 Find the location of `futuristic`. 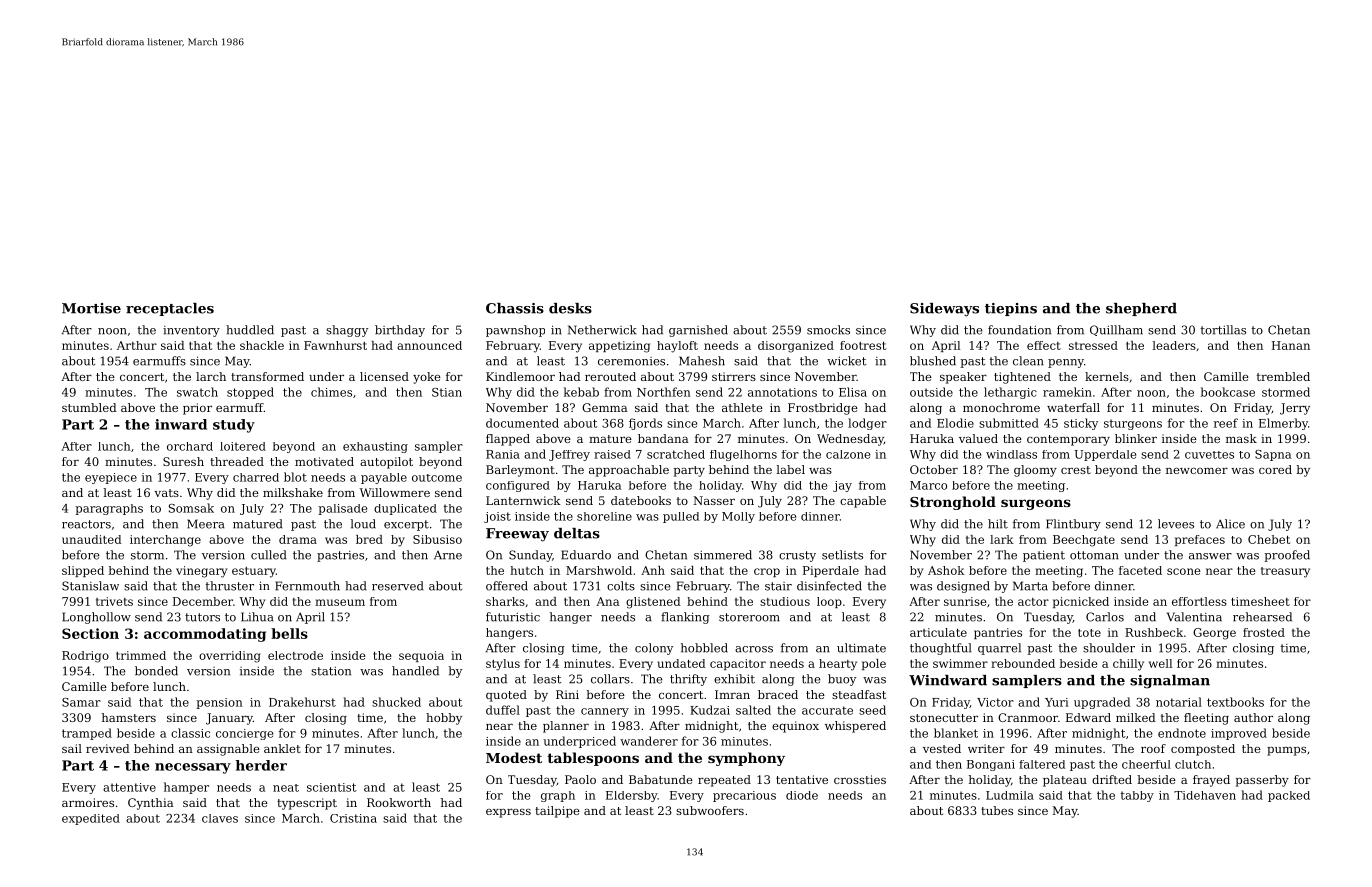

futuristic is located at coordinates (513, 617).
